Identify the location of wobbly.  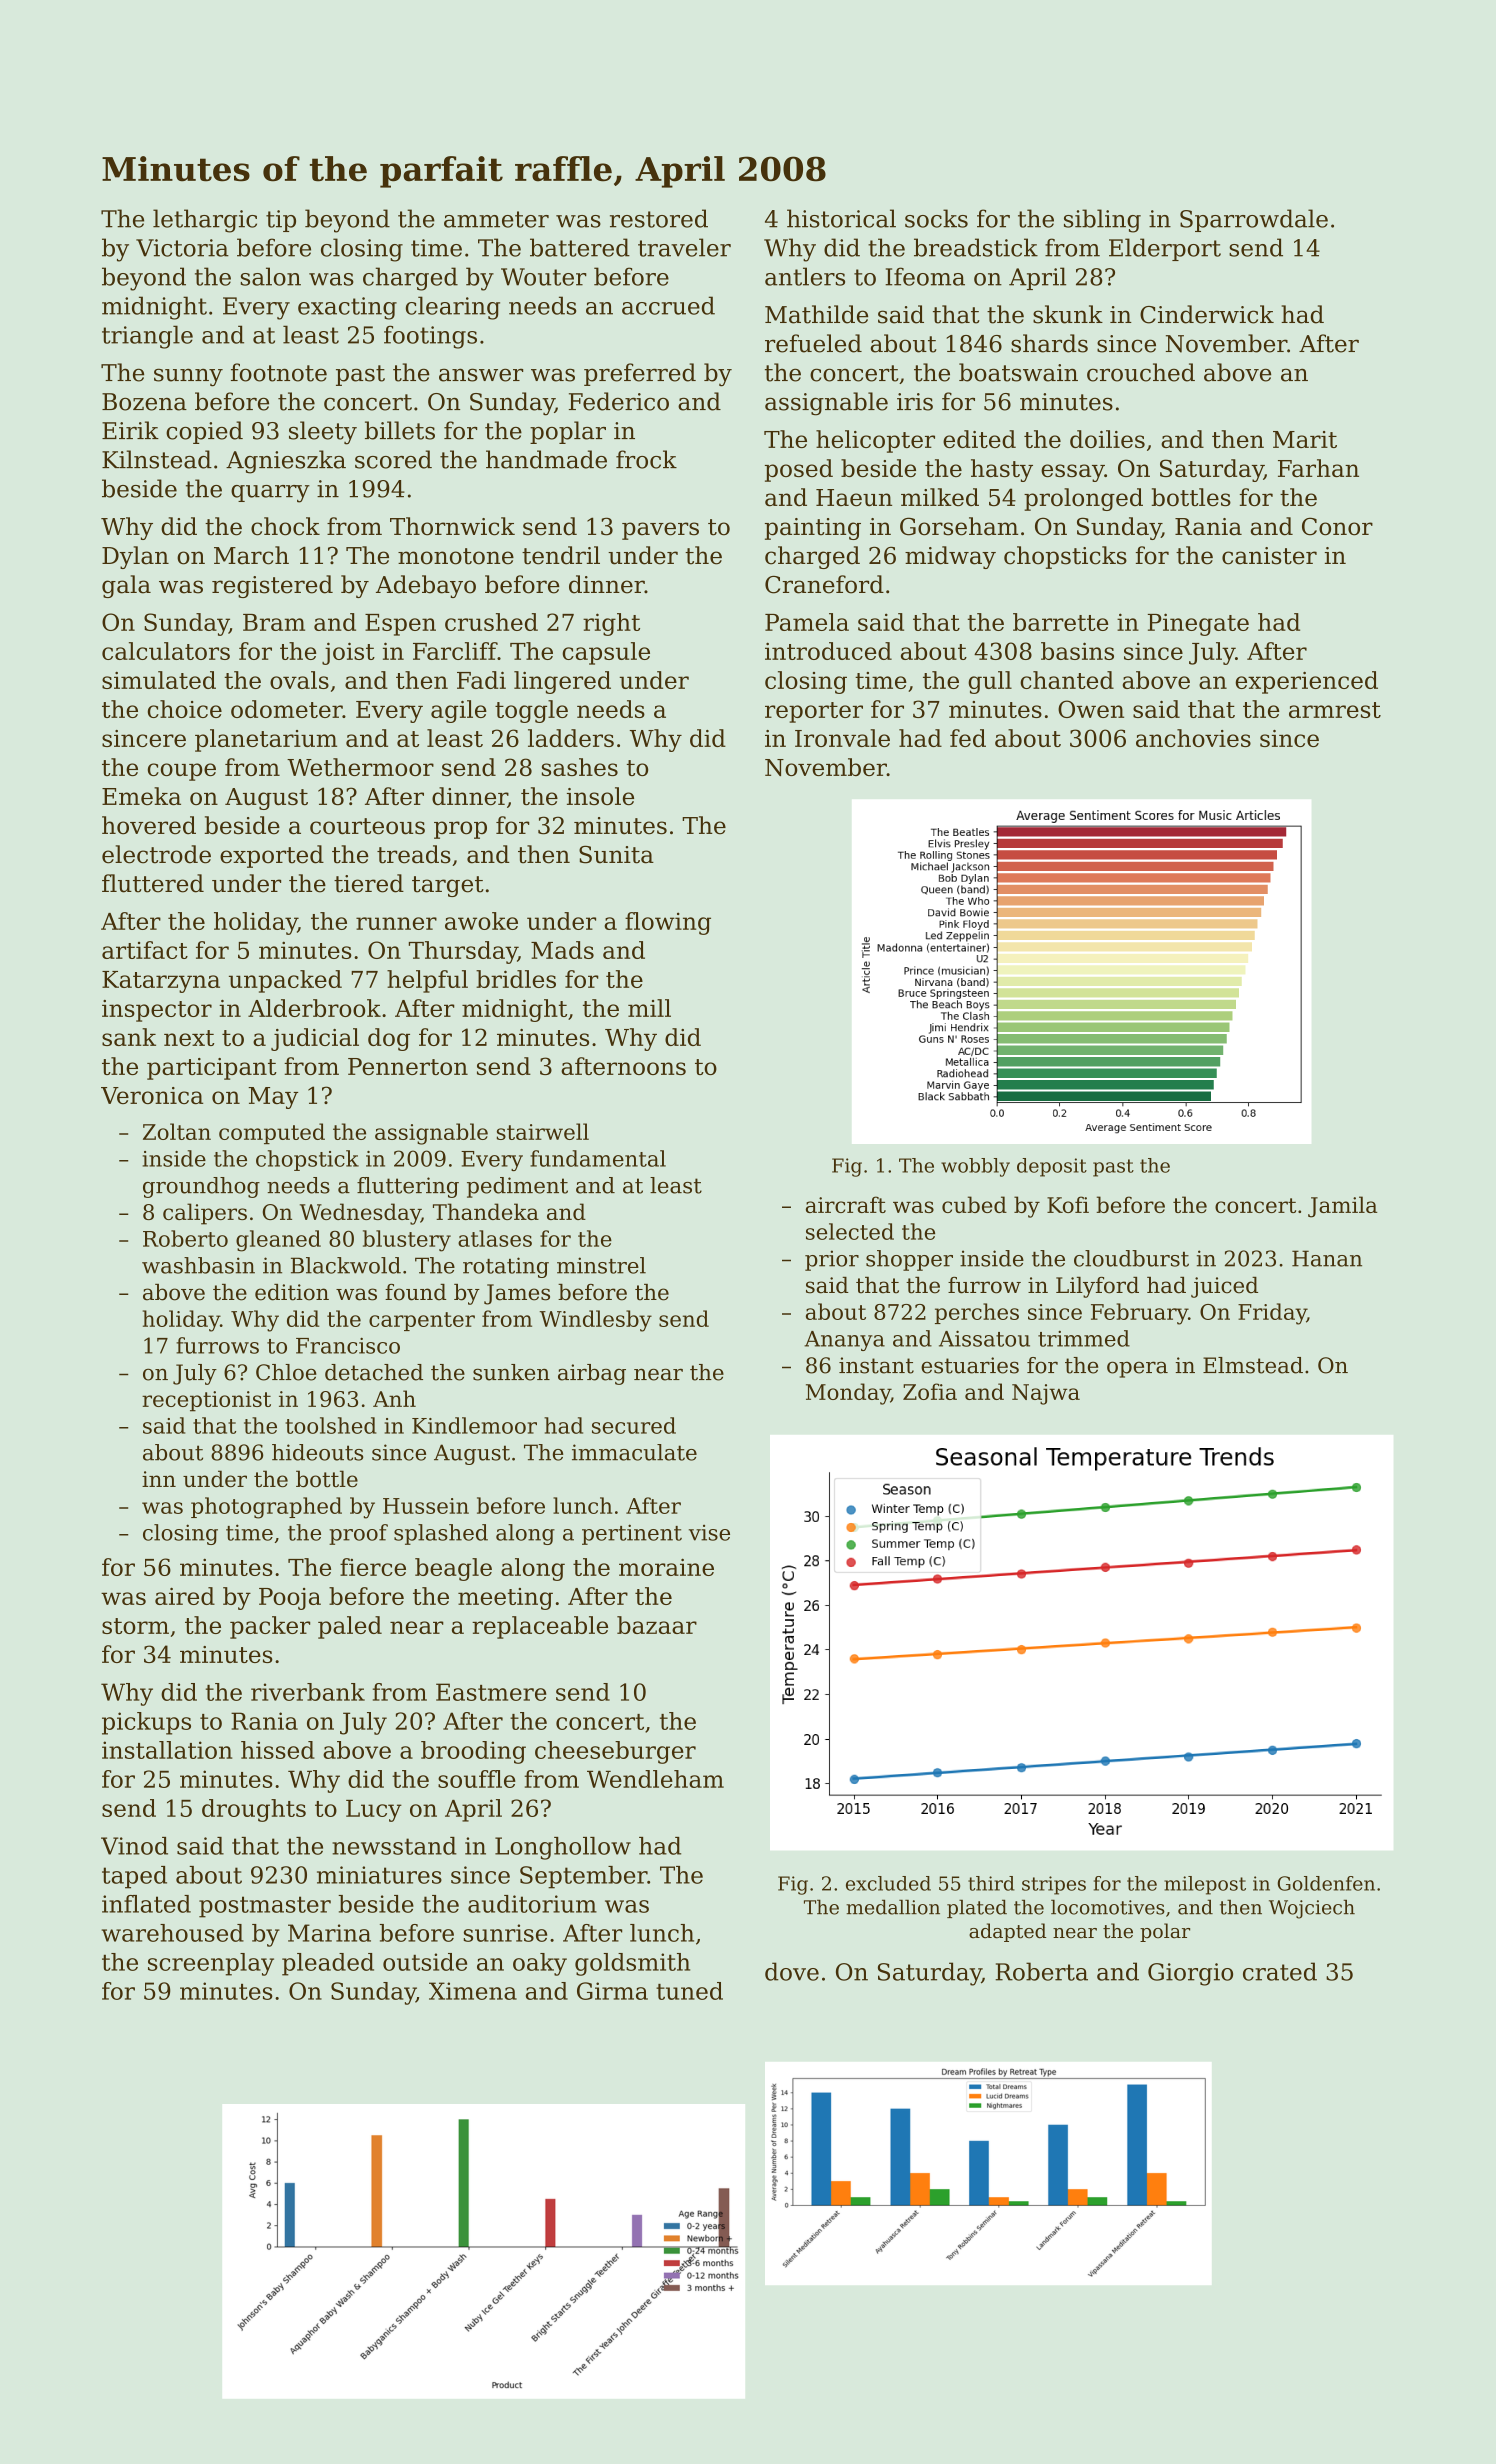
(975, 1167).
